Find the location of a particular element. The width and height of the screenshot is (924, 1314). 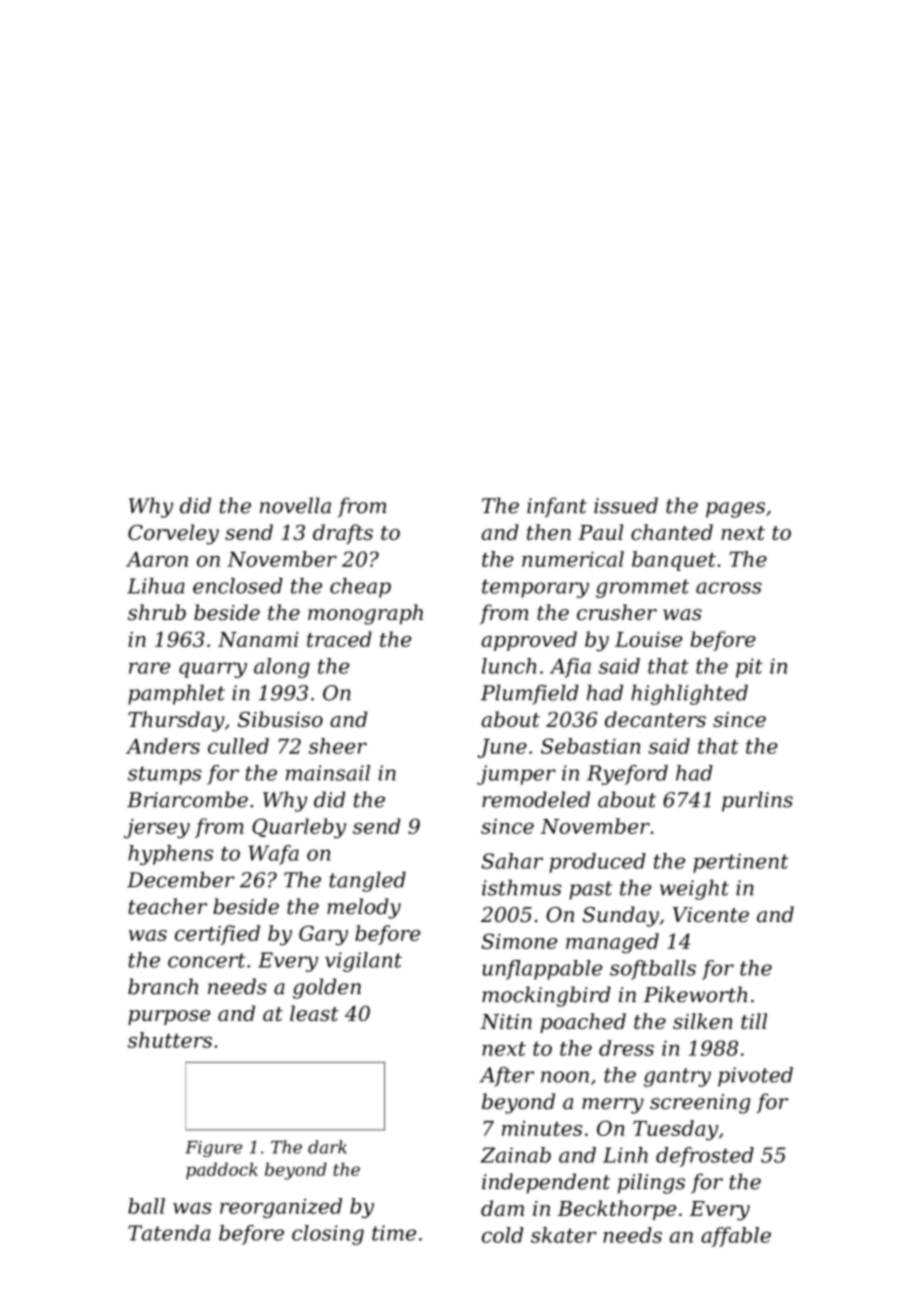

infant is located at coordinates (557, 507).
